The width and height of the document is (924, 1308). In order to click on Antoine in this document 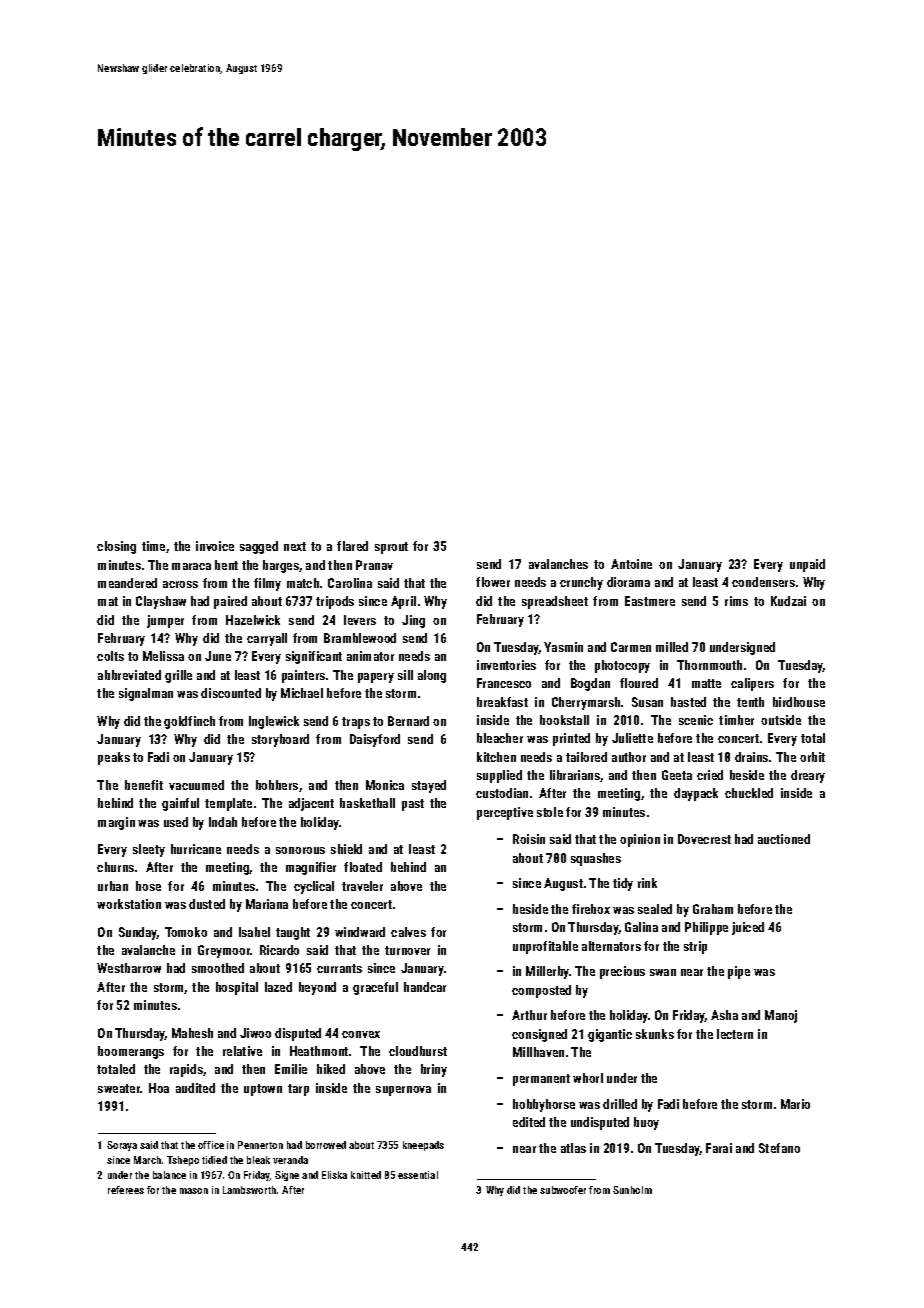, I will do `click(631, 564)`.
